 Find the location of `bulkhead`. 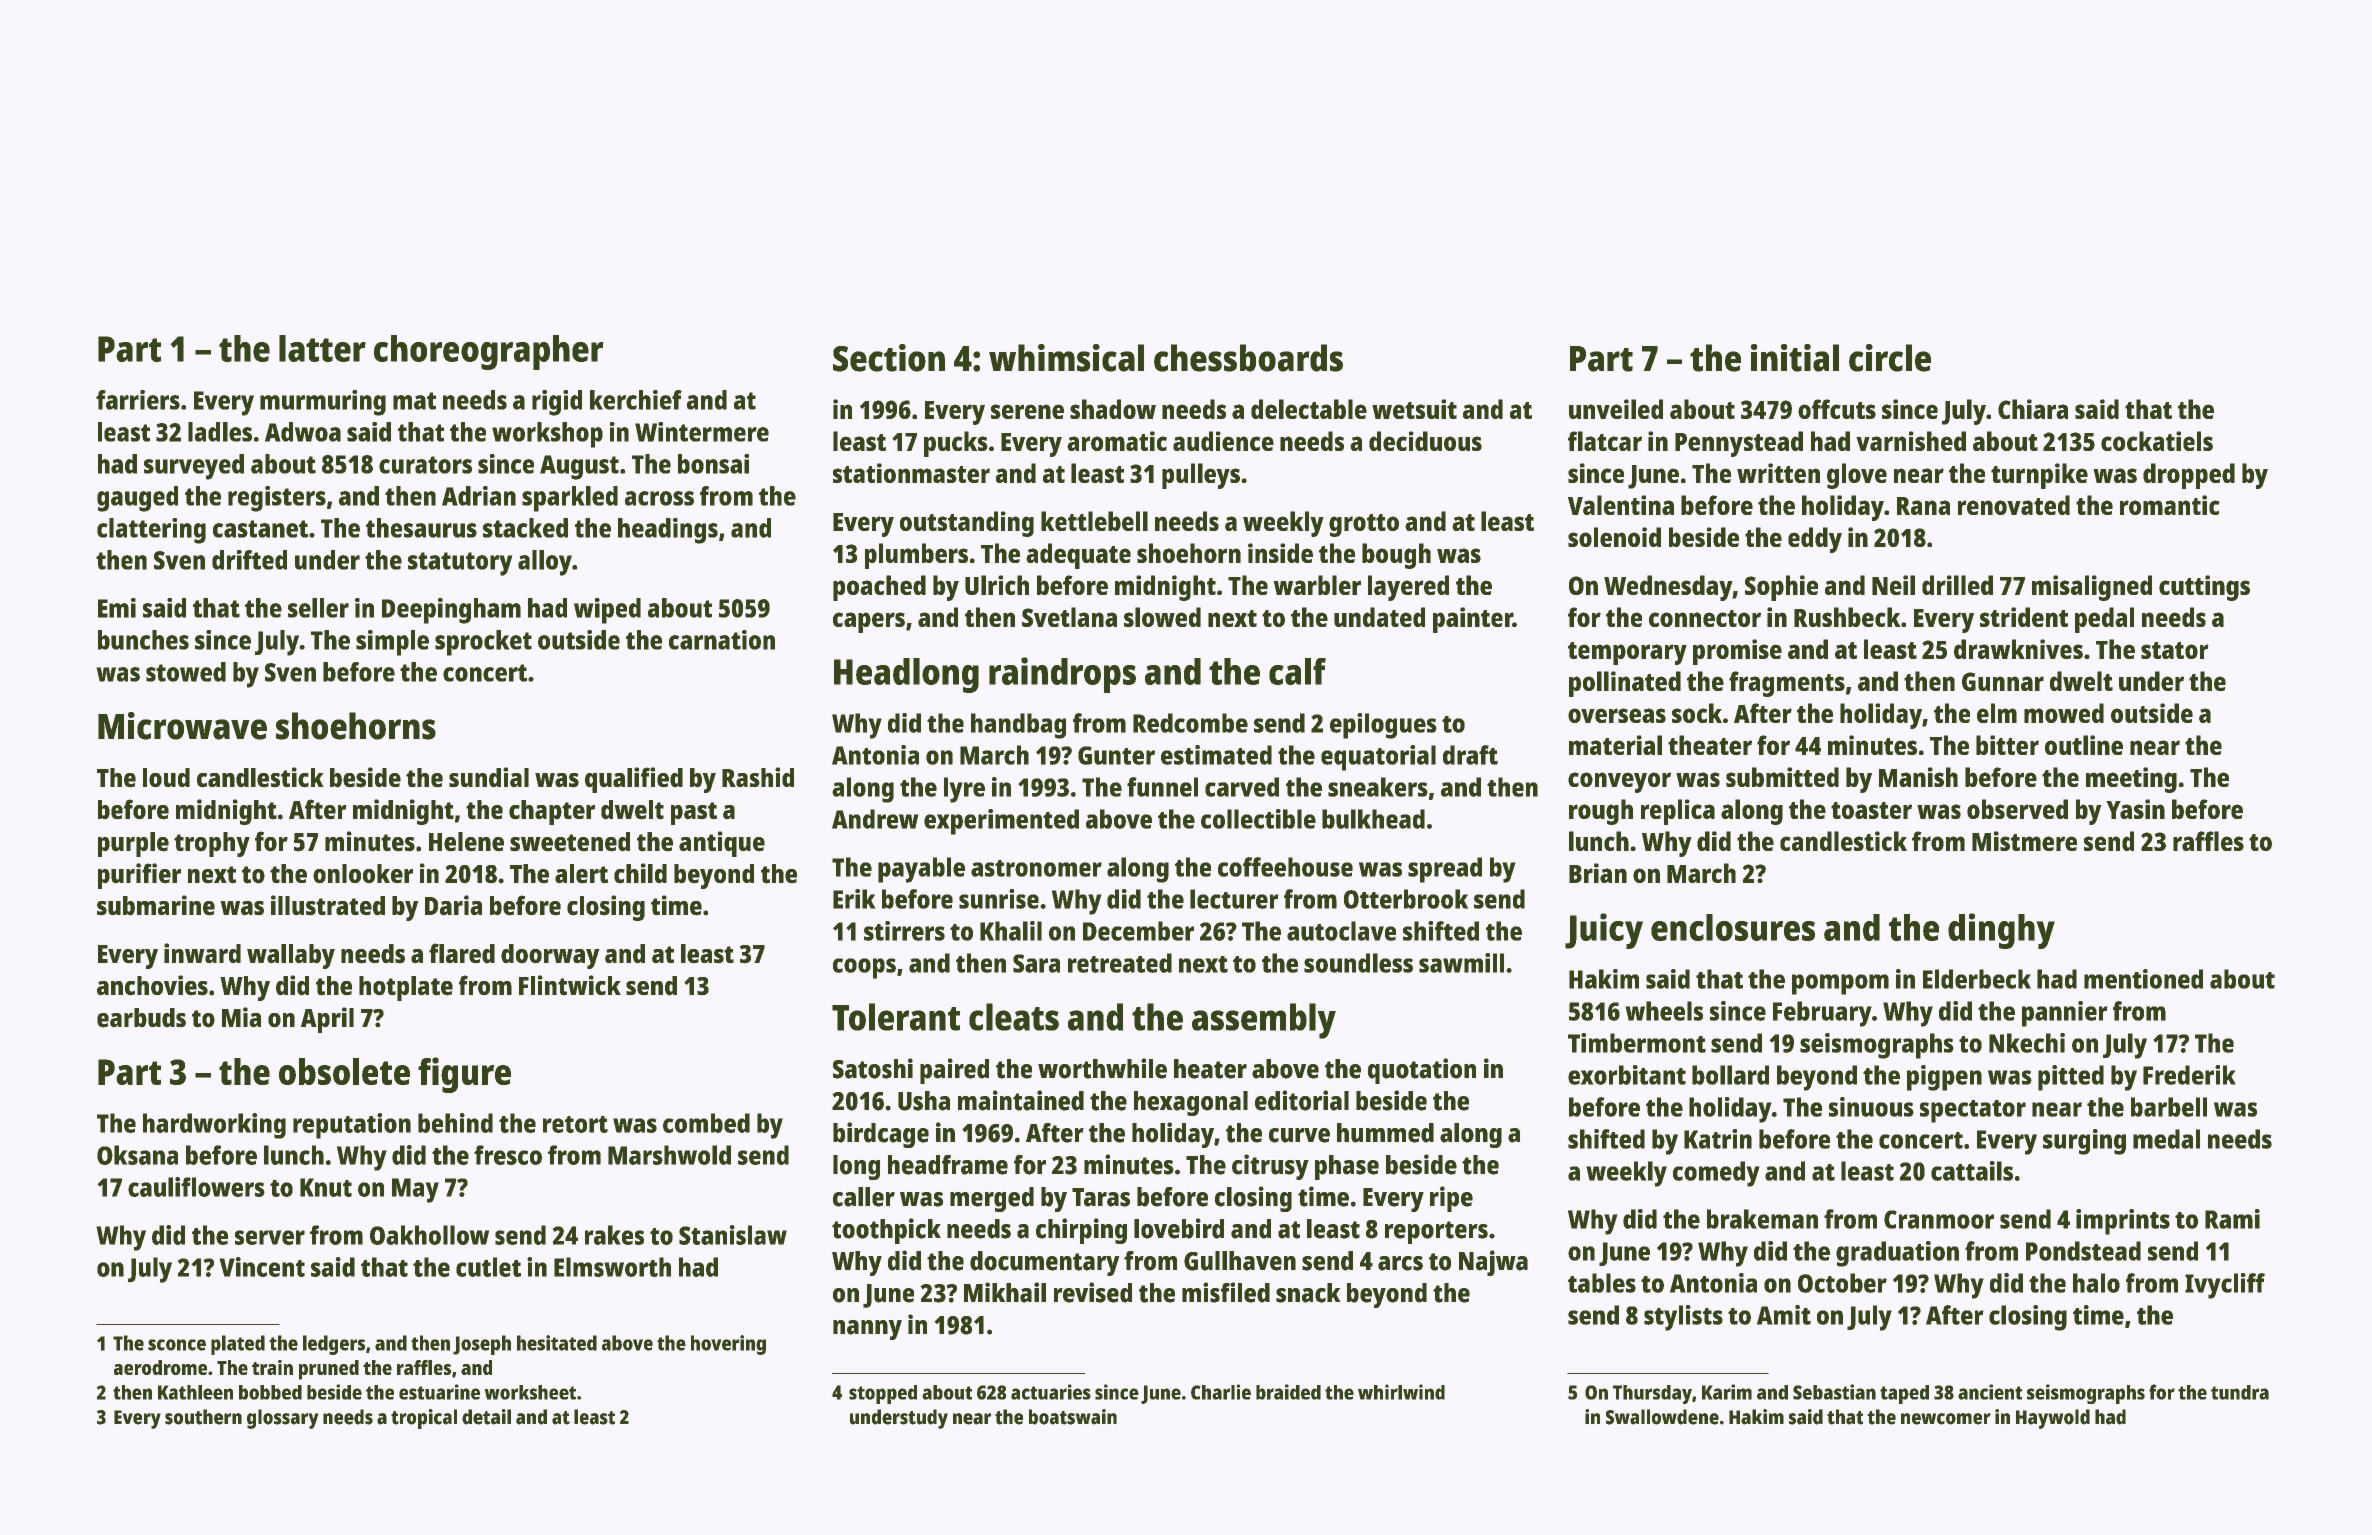

bulkhead is located at coordinates (1373, 819).
